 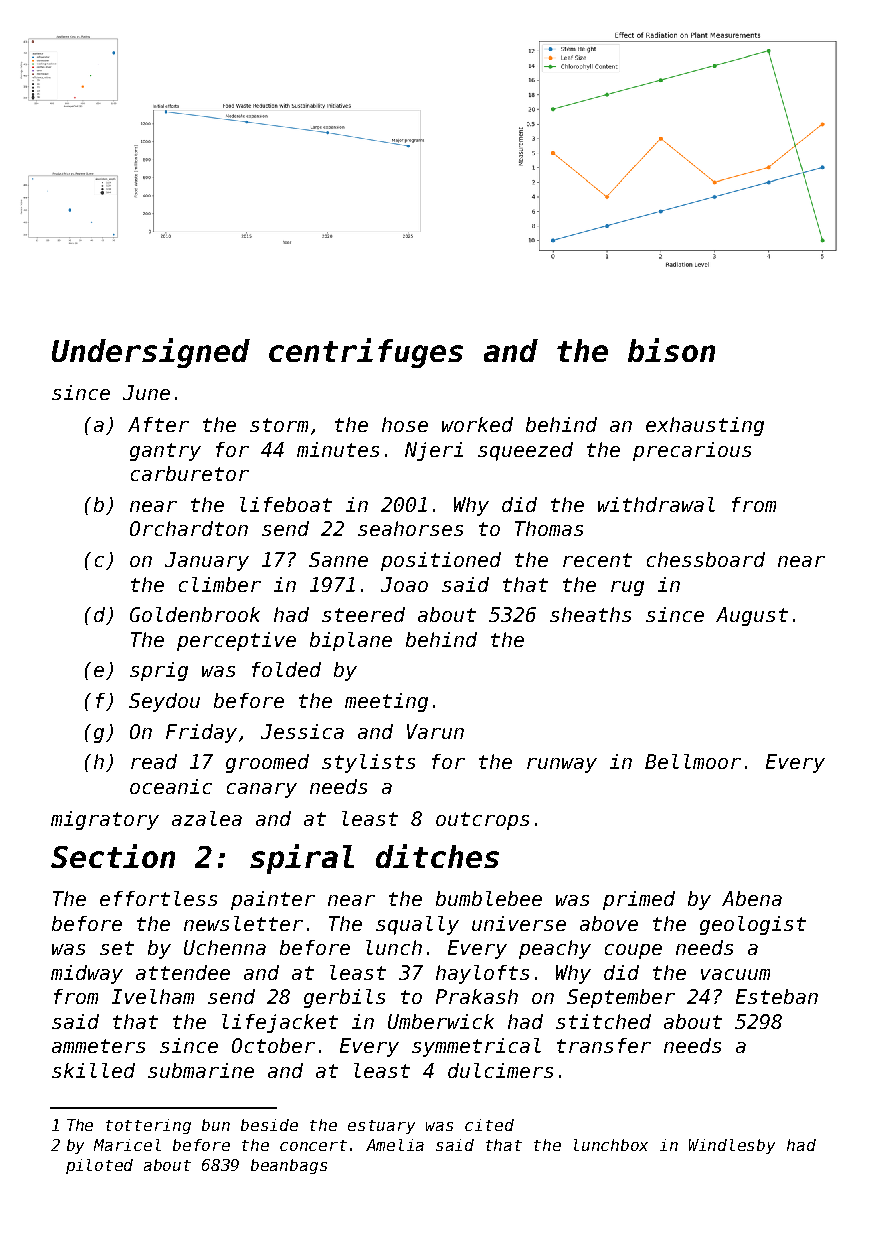 What do you see at coordinates (752, 898) in the screenshot?
I see `Abena` at bounding box center [752, 898].
